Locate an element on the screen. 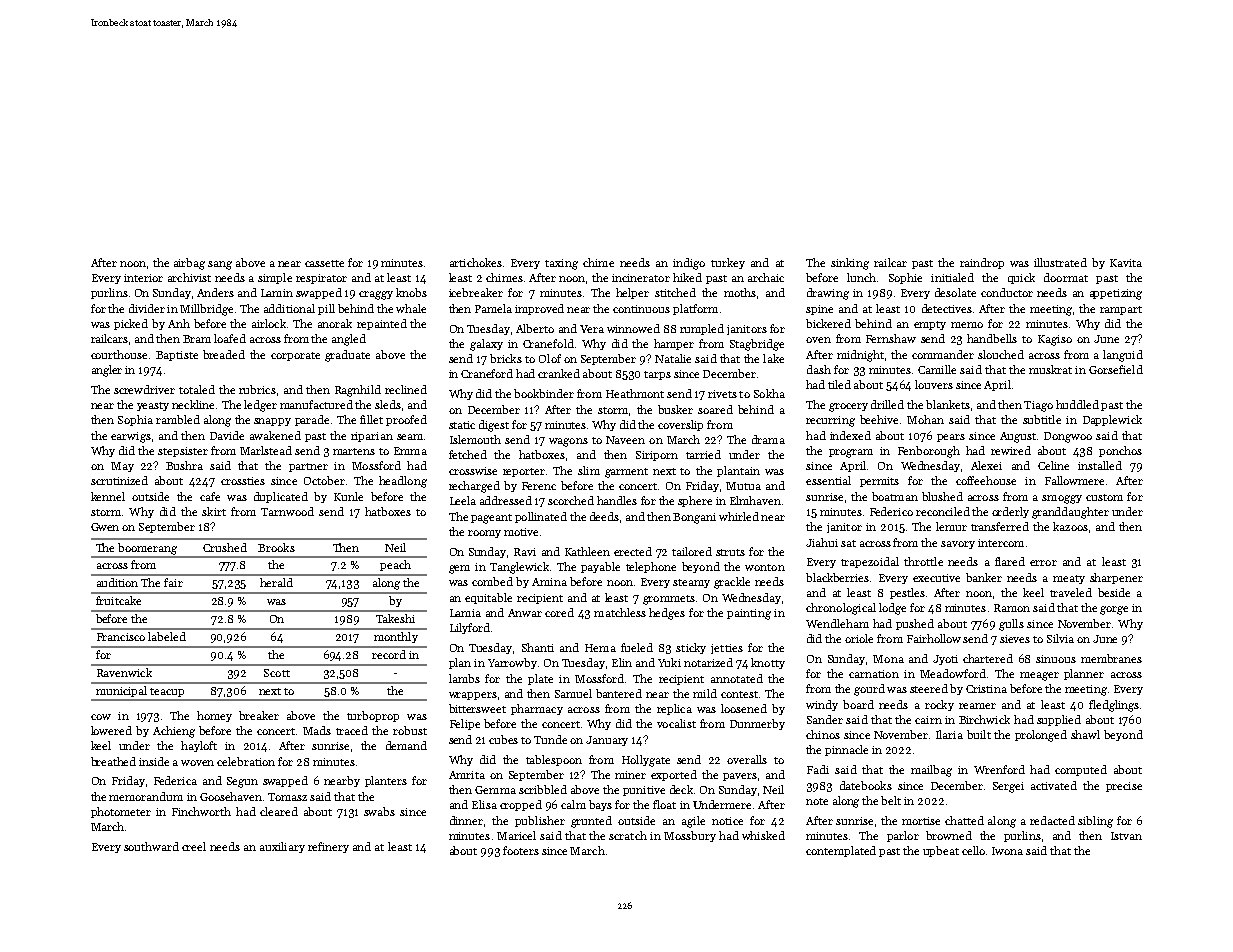 This screenshot has width=1233, height=952. raindrop is located at coordinates (982, 263).
